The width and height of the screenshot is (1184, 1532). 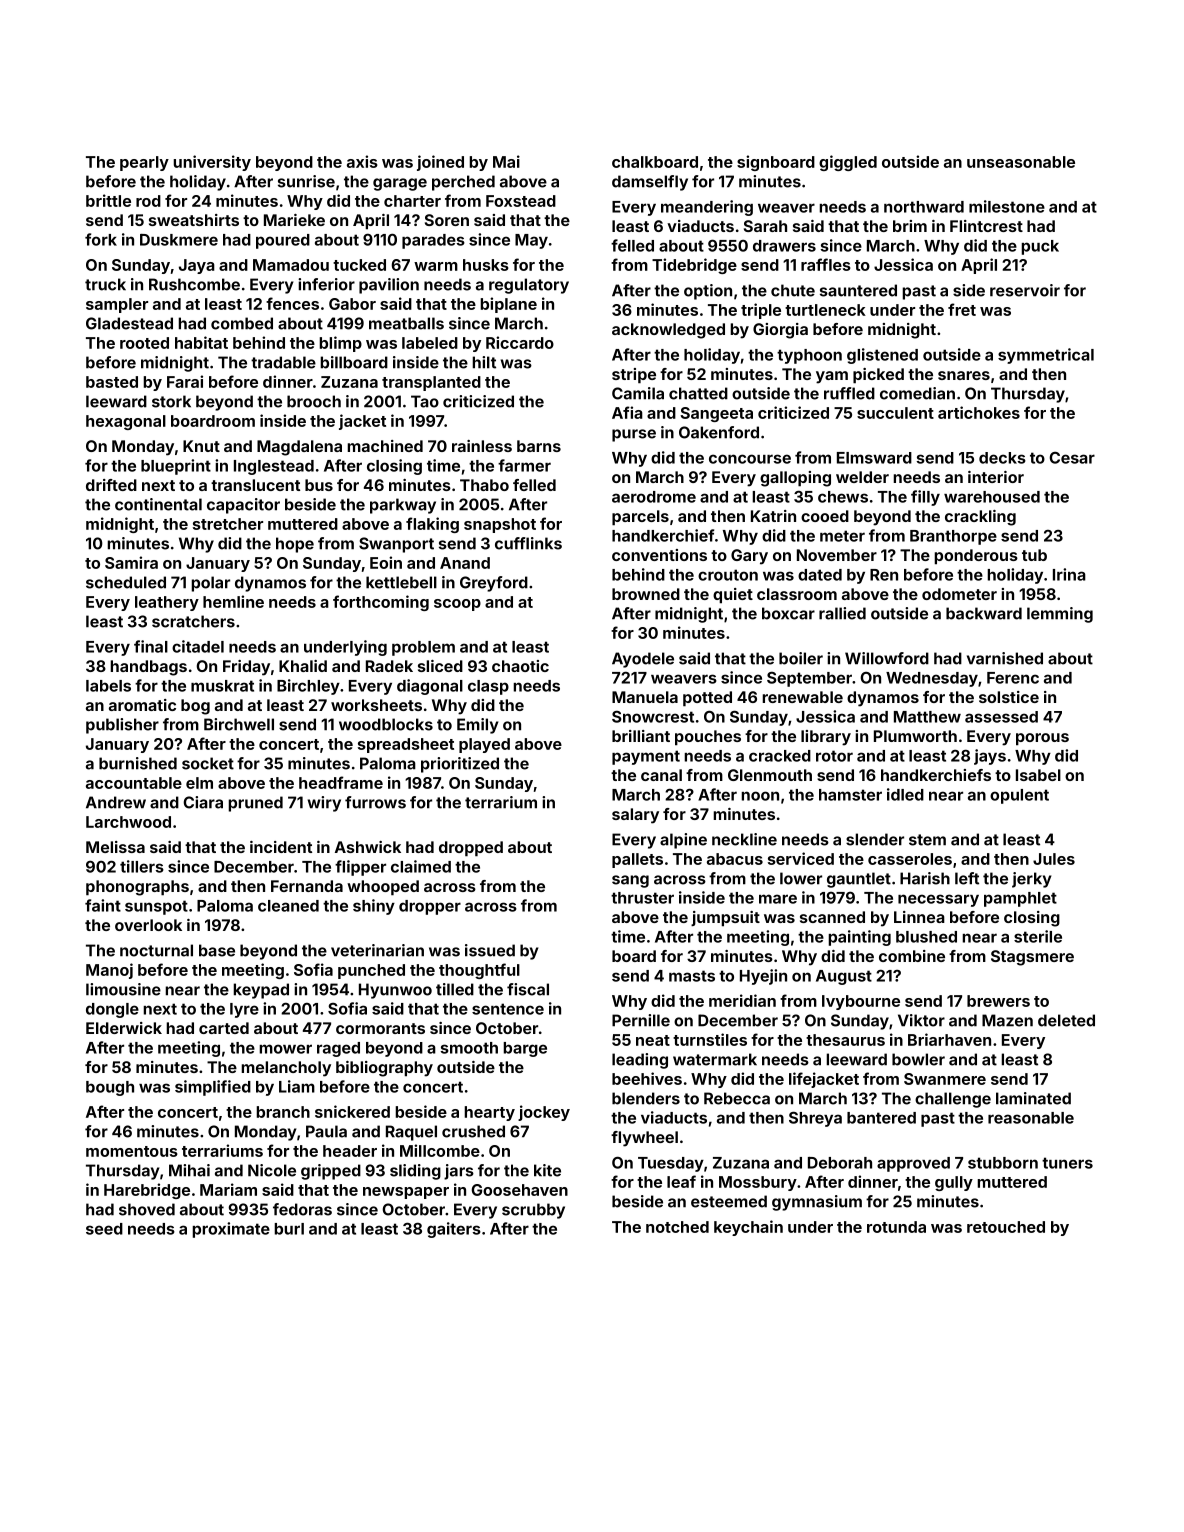 What do you see at coordinates (110, 1088) in the screenshot?
I see `bough` at bounding box center [110, 1088].
